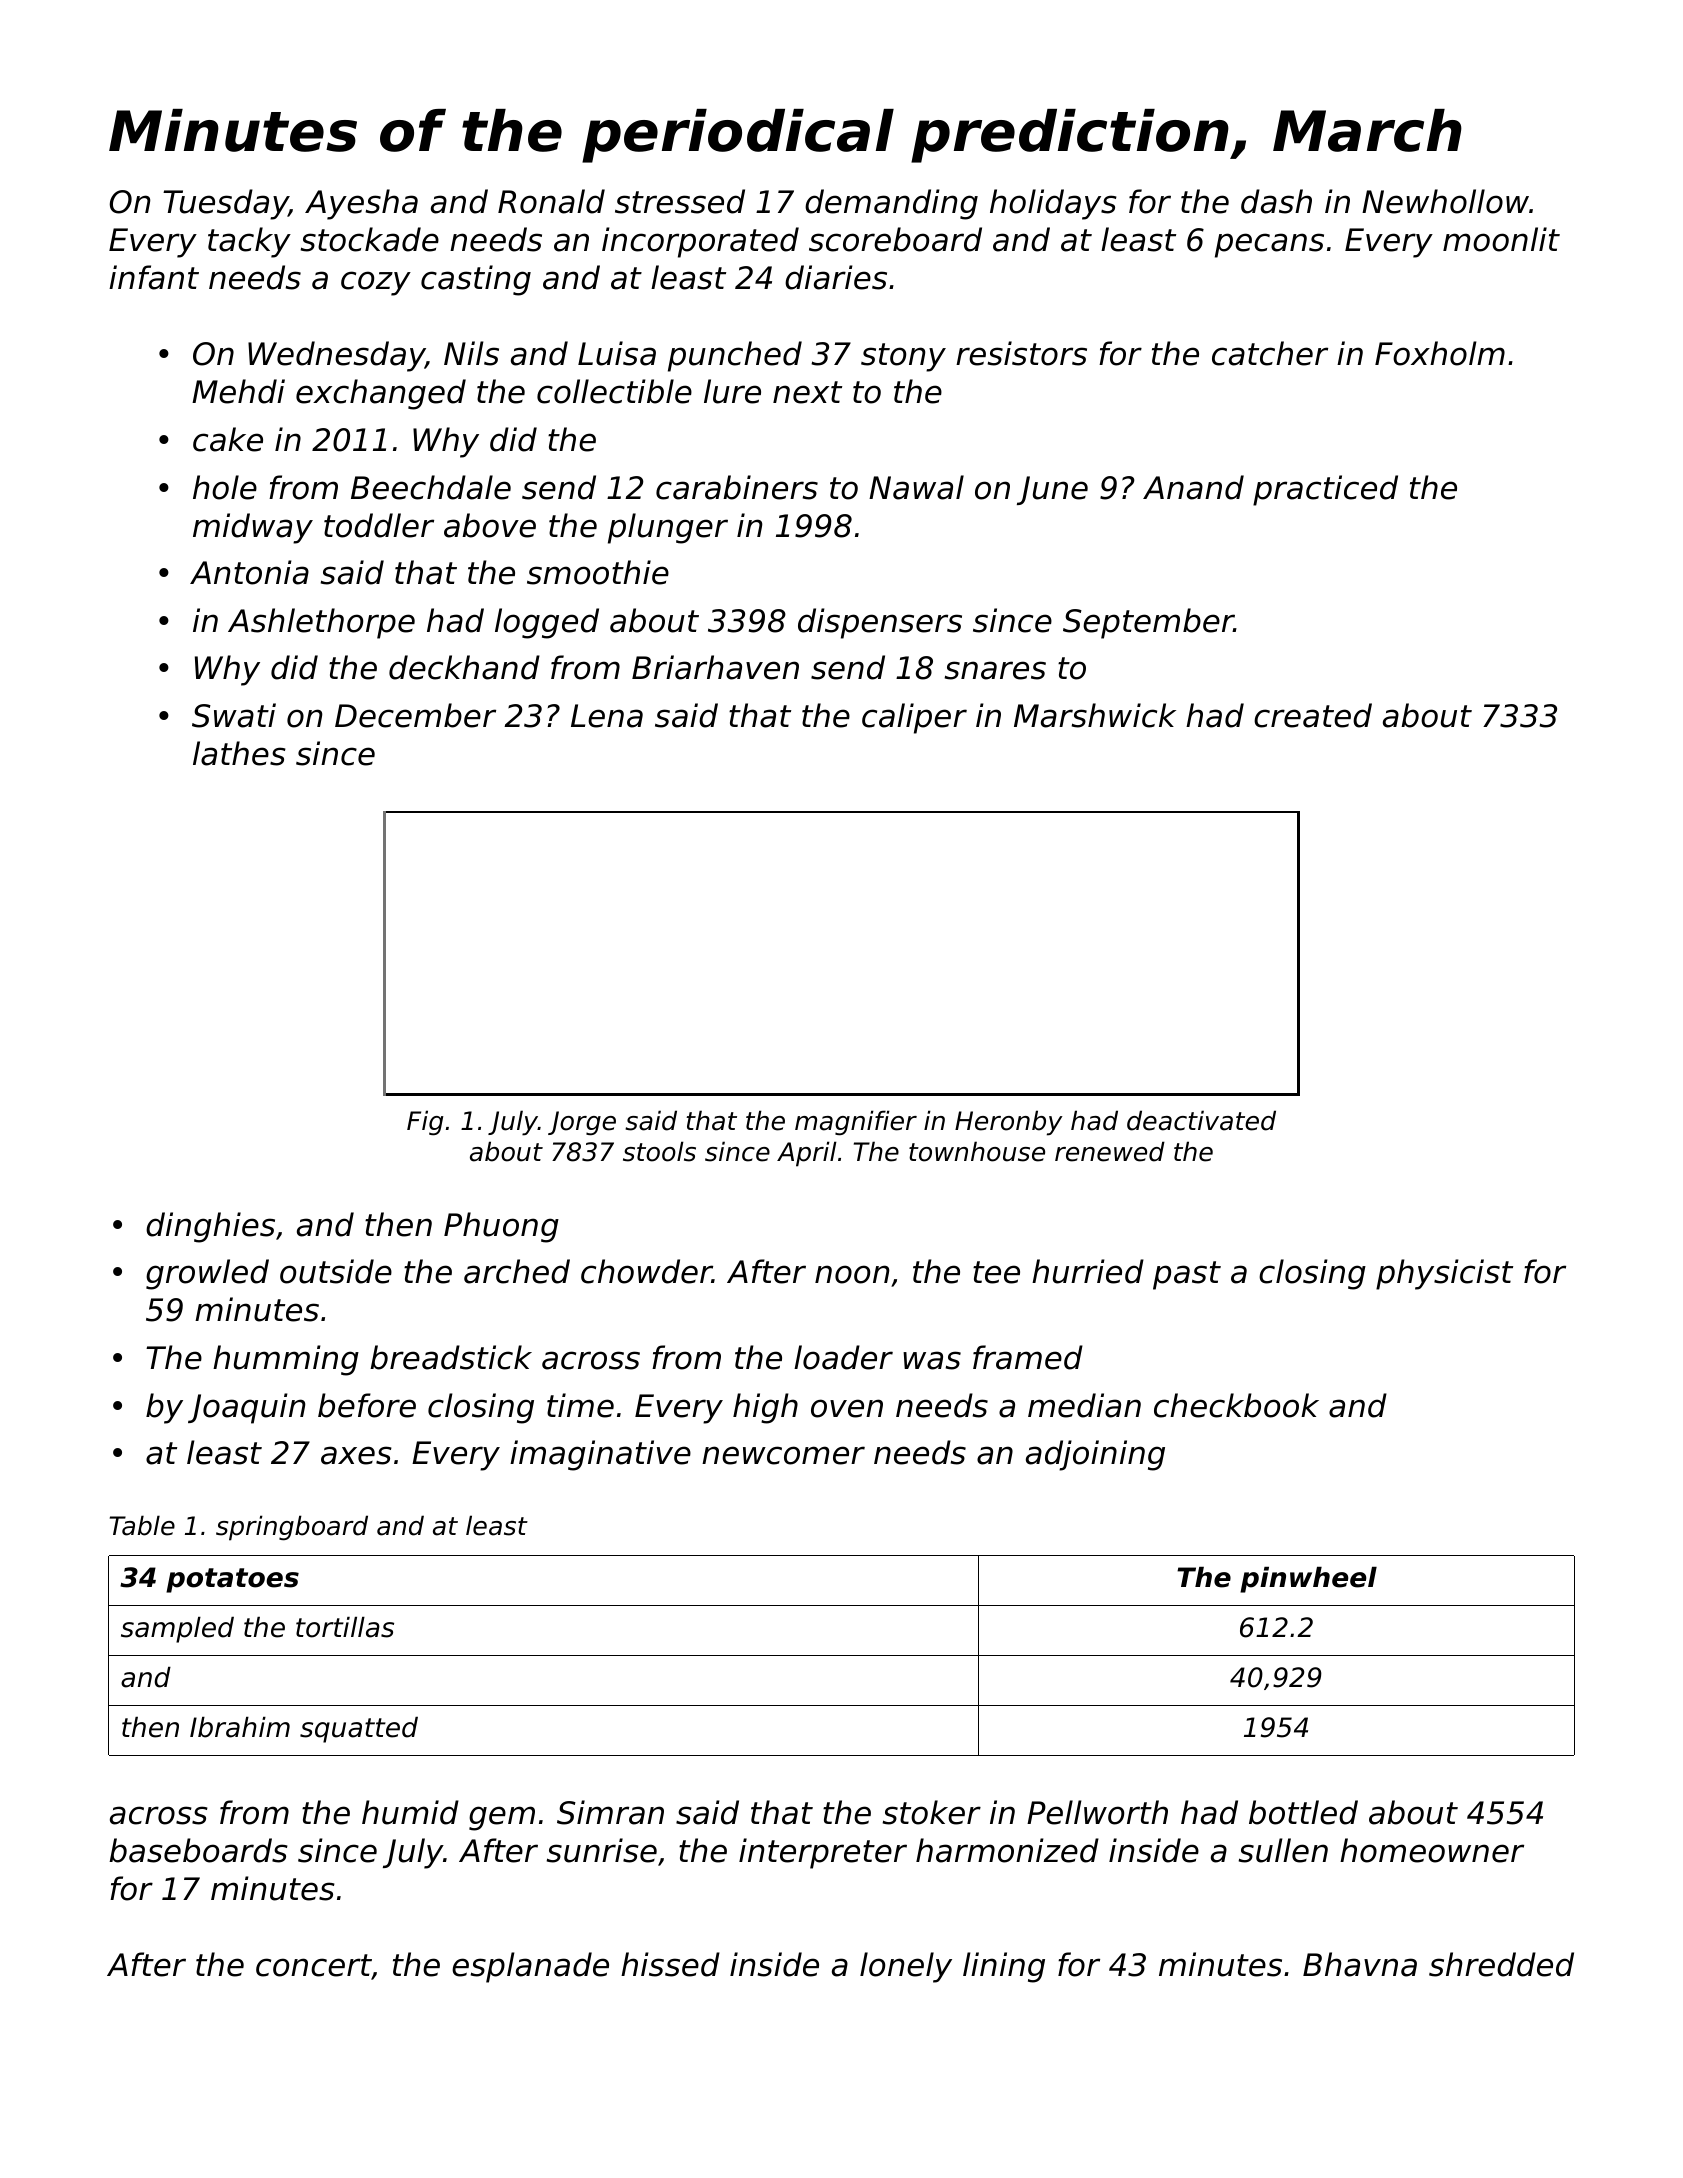  Describe the element at coordinates (906, 1967) in the screenshot. I see `lonely` at that location.
